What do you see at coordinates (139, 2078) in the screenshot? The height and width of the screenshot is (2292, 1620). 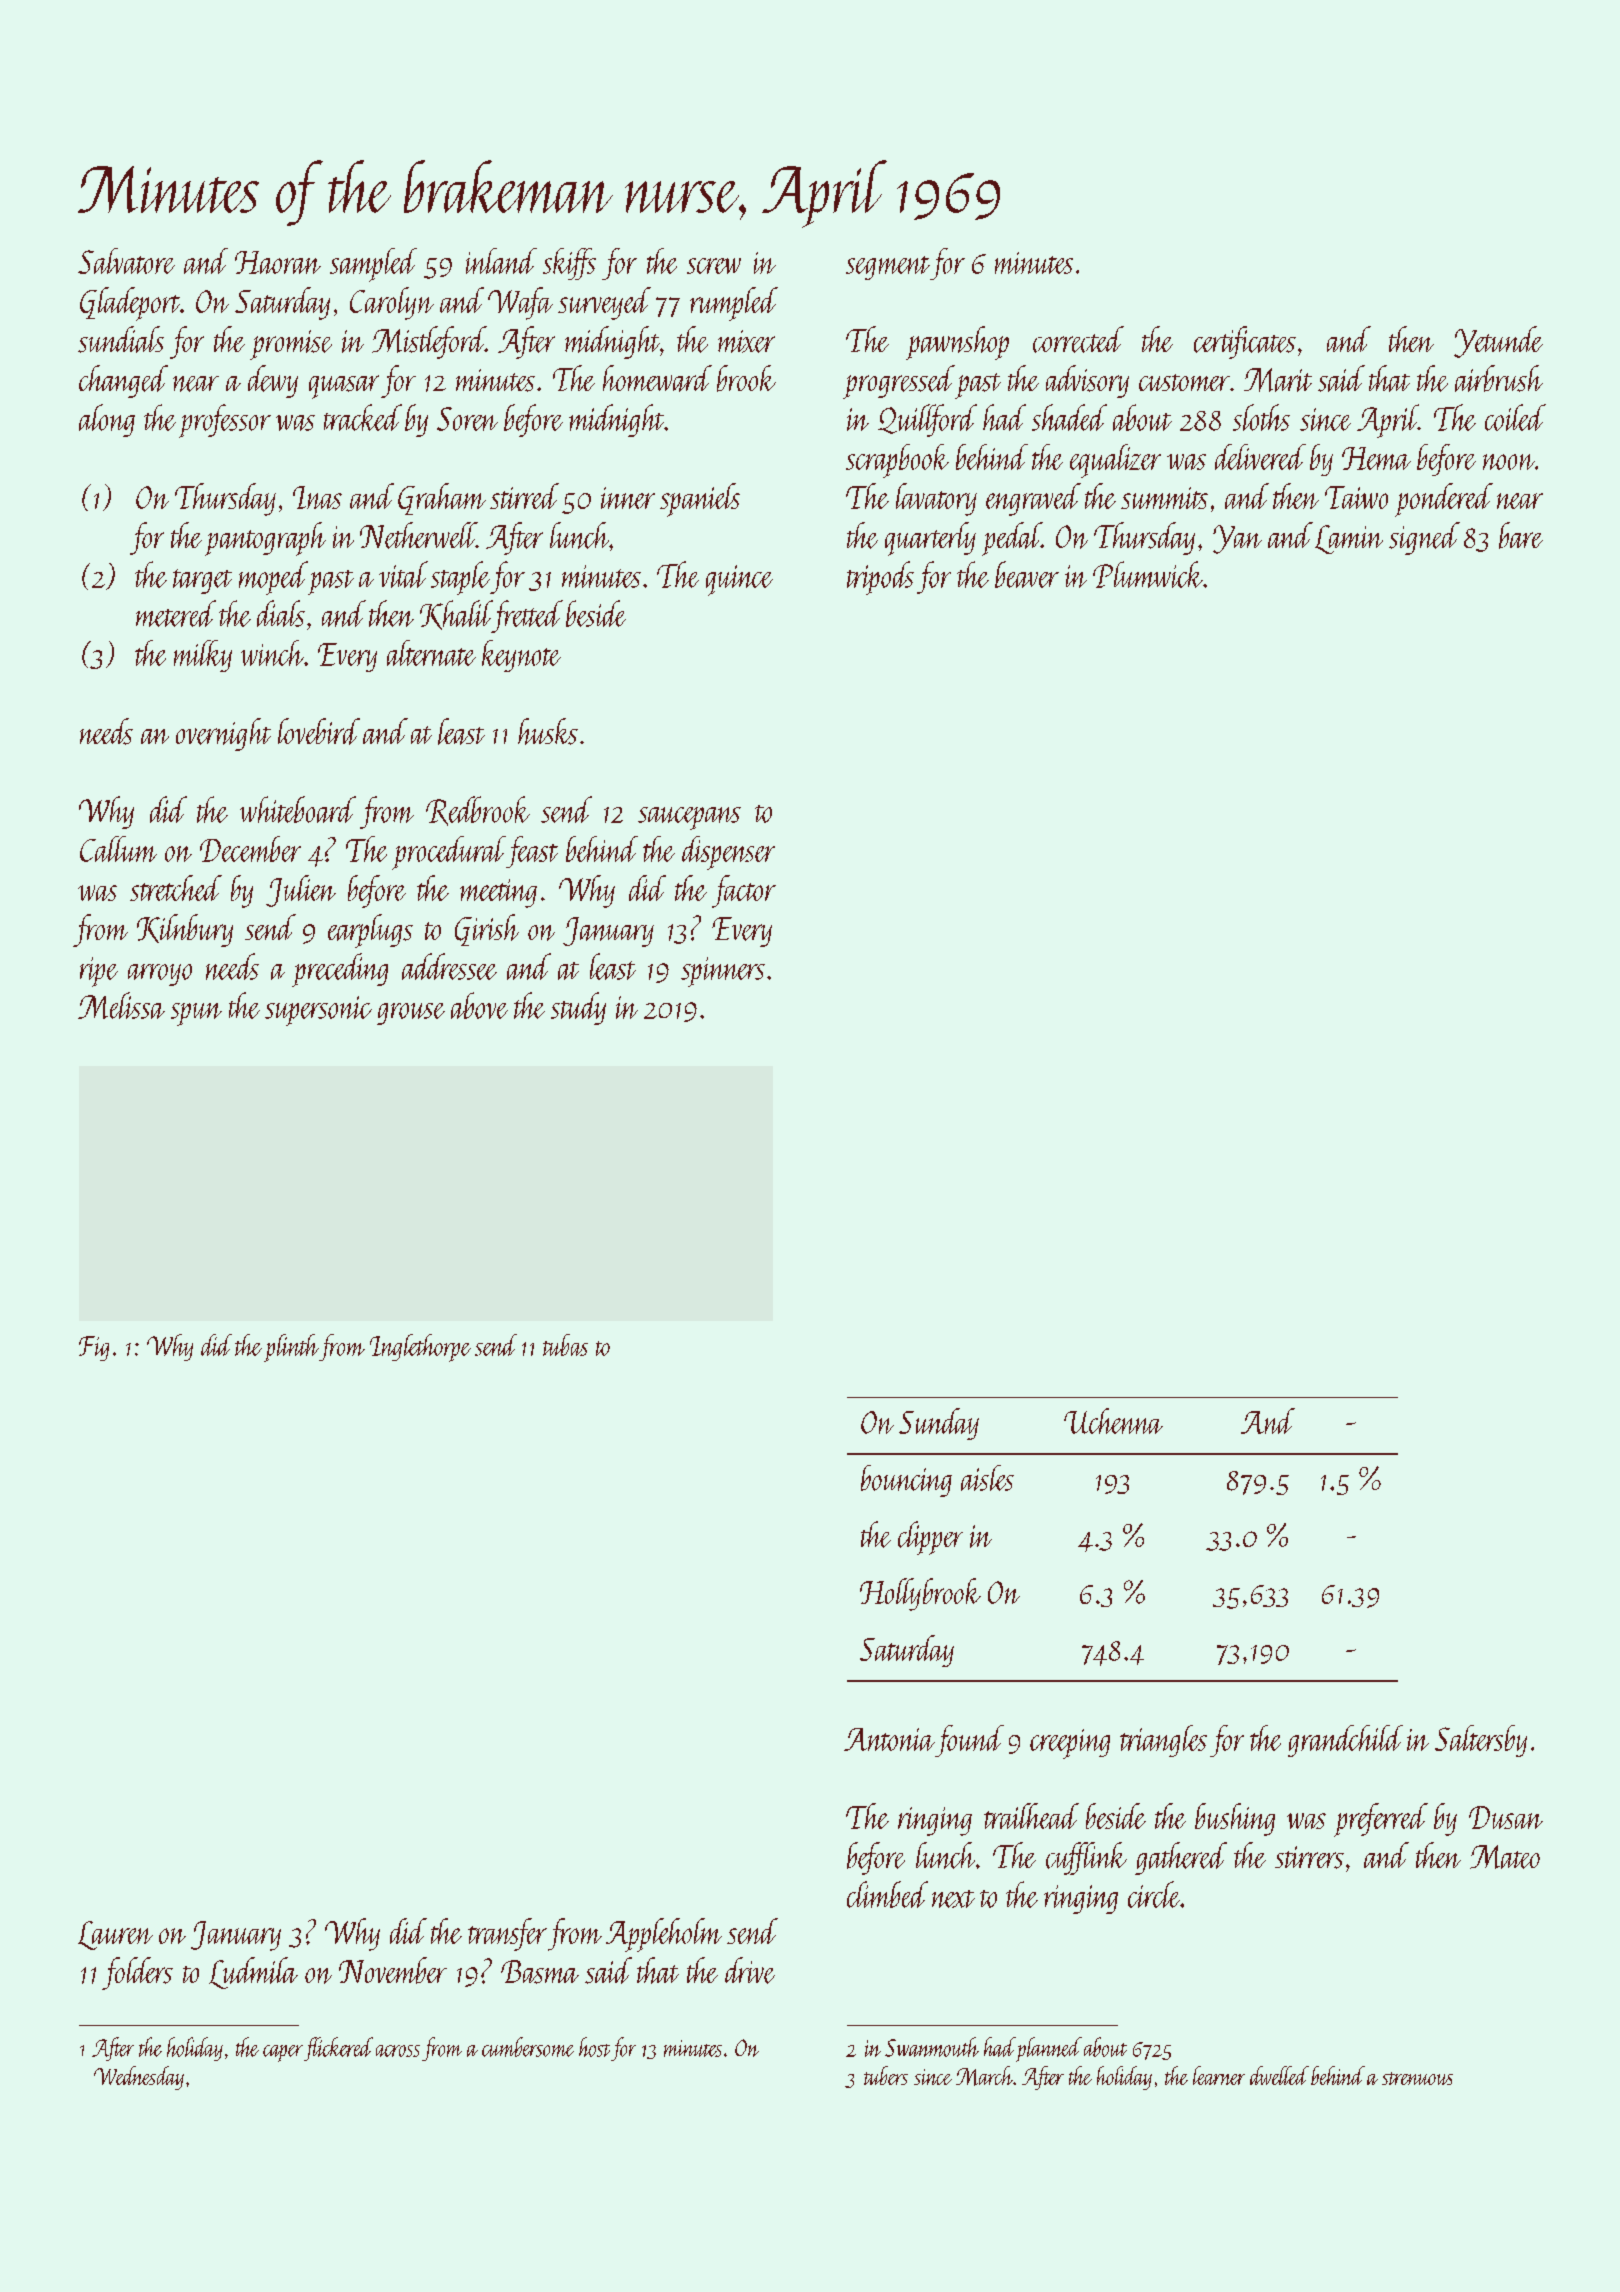 I see `Wednesday` at bounding box center [139, 2078].
